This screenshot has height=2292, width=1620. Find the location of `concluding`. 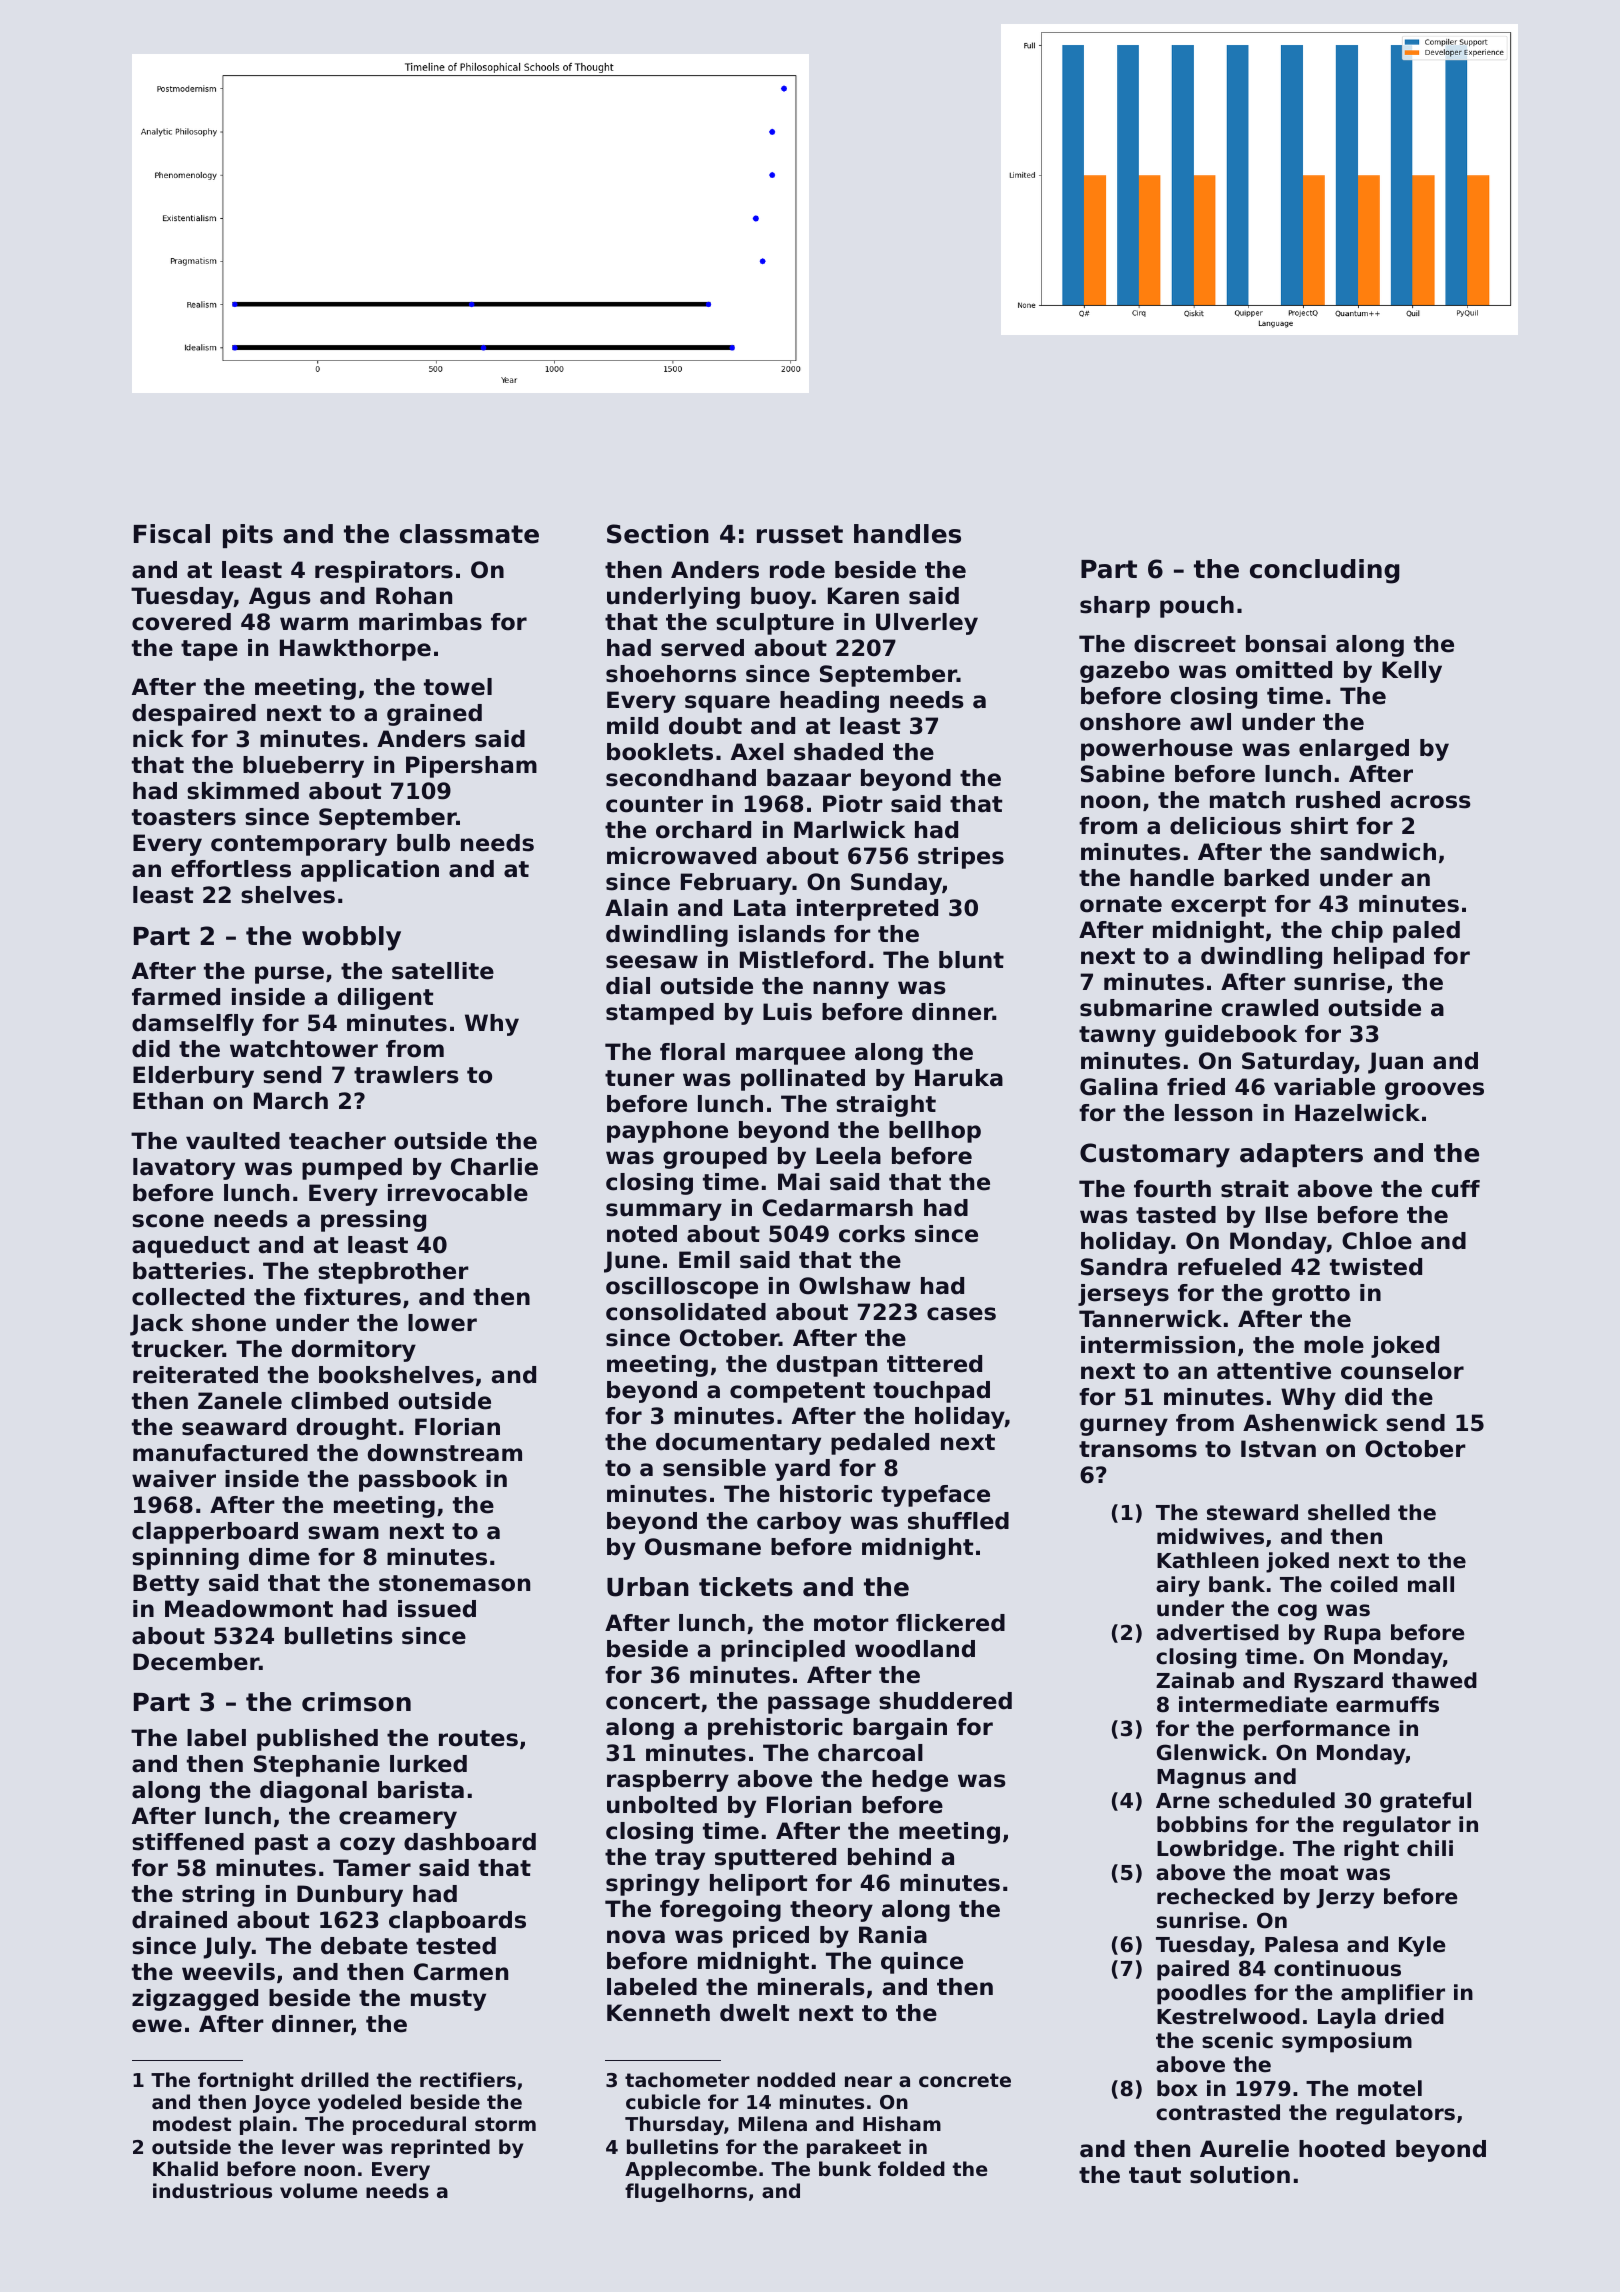

concluding is located at coordinates (1325, 571).
